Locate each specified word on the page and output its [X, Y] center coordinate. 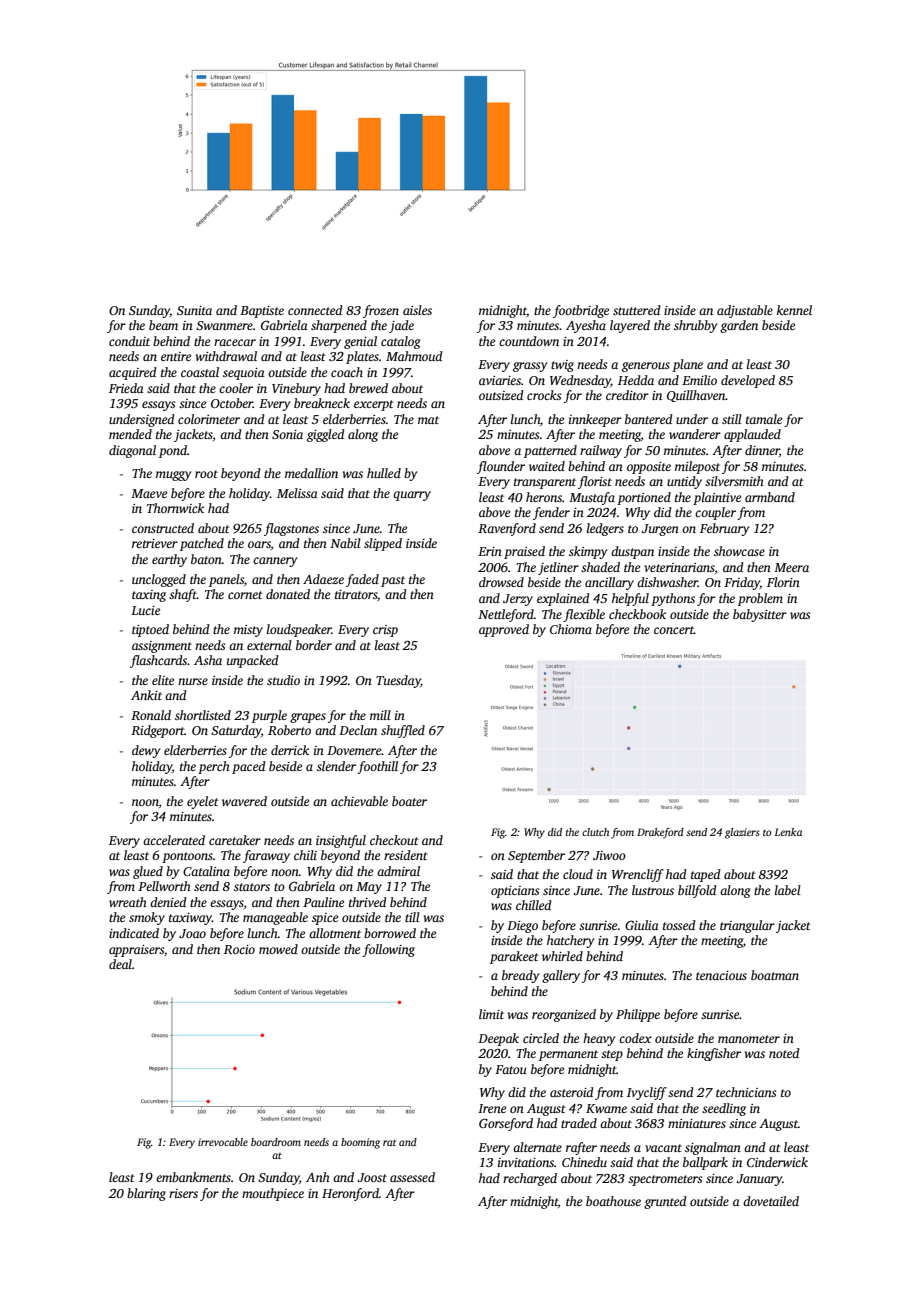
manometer [749, 1039]
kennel [794, 310]
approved [504, 630]
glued [148, 872]
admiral [398, 871]
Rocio [239, 949]
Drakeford [660, 833]
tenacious [721, 975]
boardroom [276, 1142]
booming [360, 1143]
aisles [417, 310]
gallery [561, 976]
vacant [663, 1148]
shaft [183, 595]
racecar [235, 342]
